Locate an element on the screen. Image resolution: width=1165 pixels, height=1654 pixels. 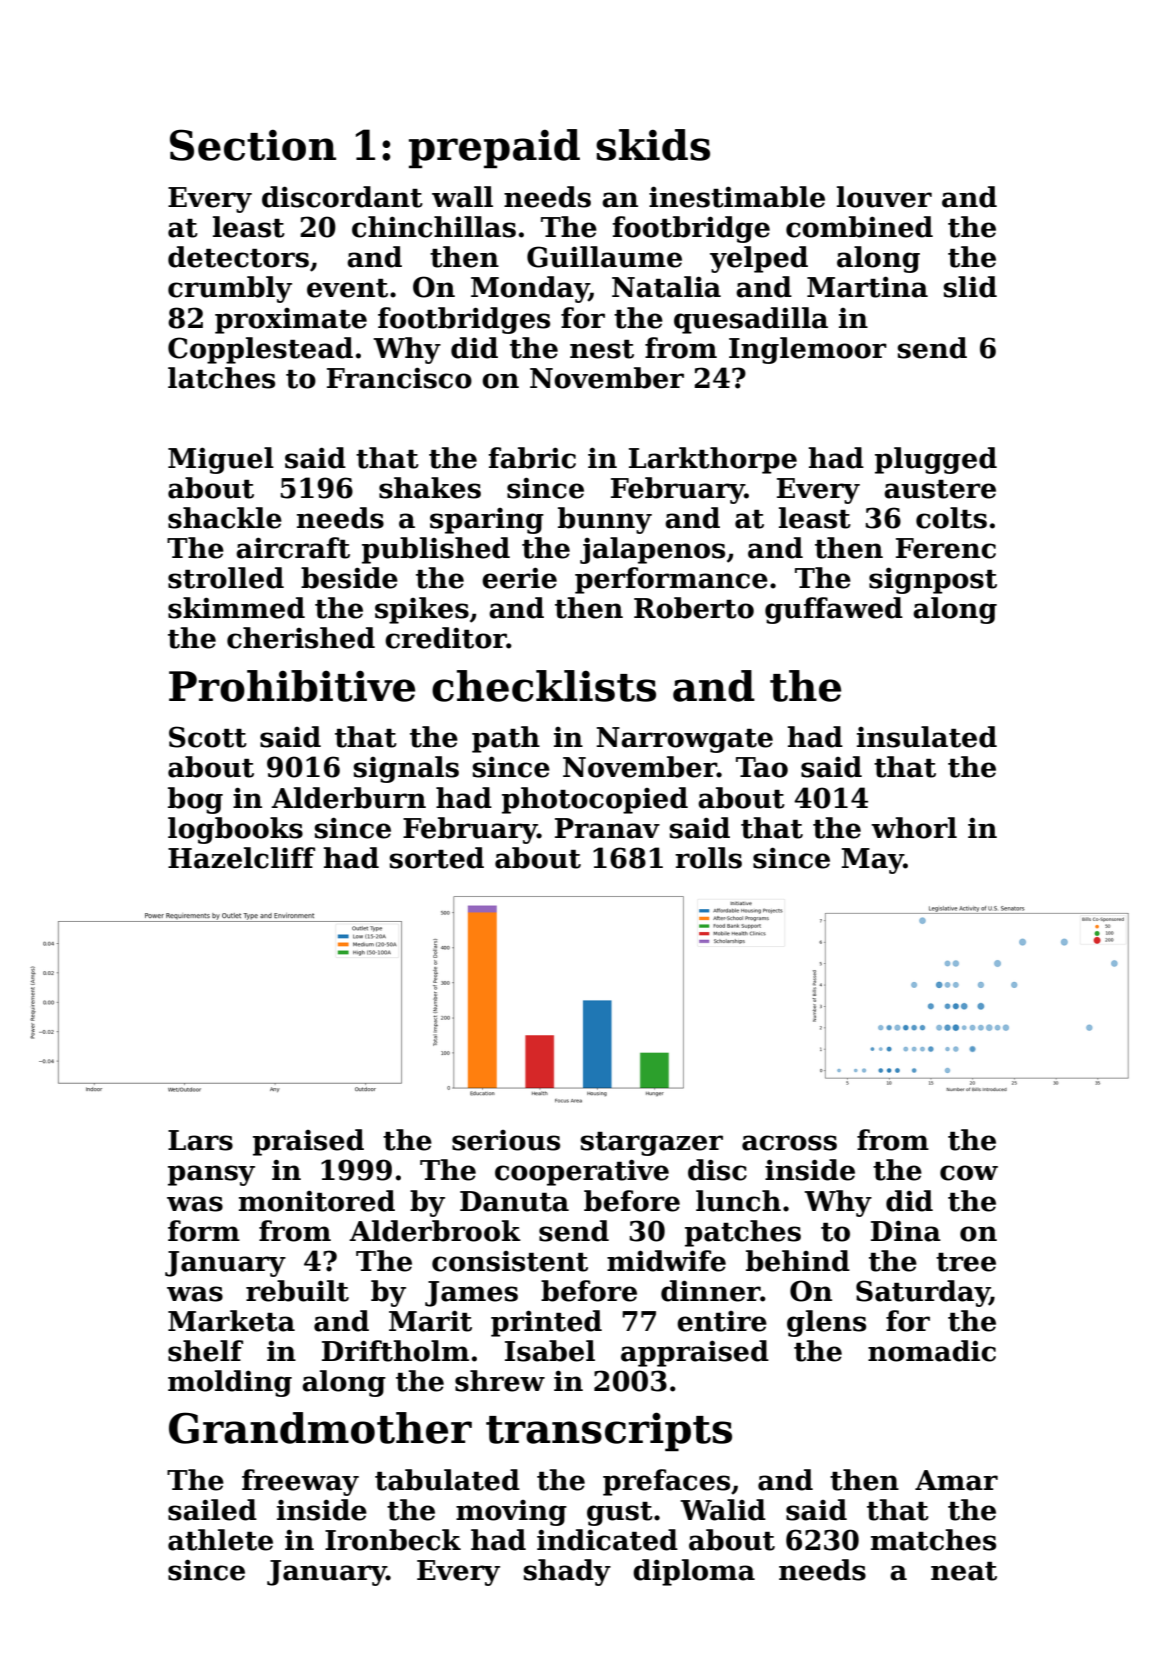
cherished is located at coordinates (301, 638).
